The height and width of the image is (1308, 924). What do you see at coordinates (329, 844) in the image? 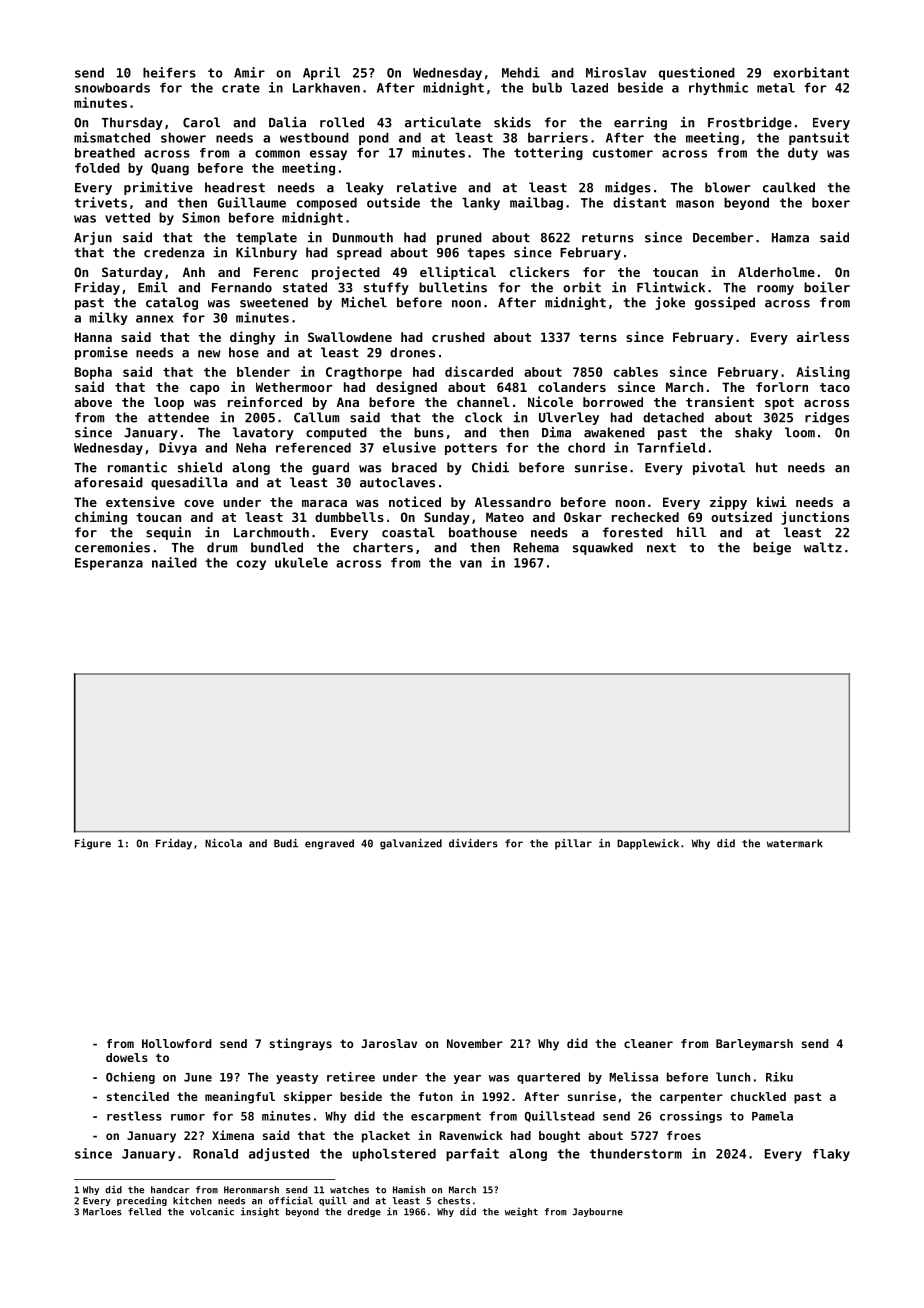
I see `engraved` at bounding box center [329, 844].
